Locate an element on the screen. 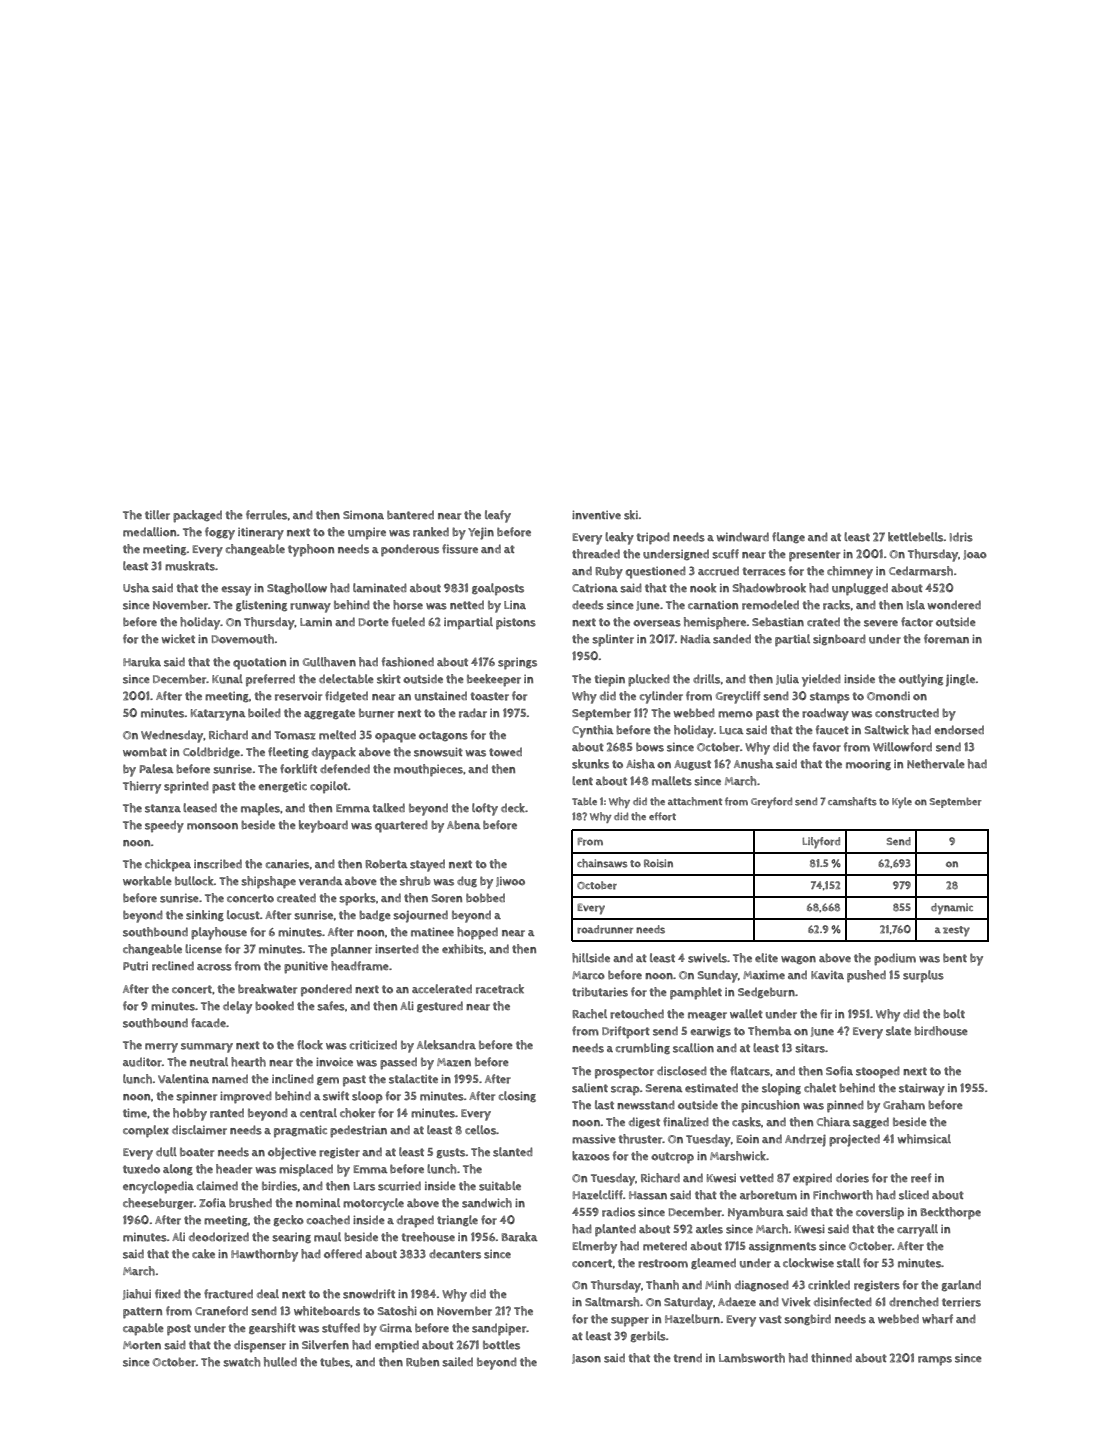 This screenshot has height=1438, width=1111. Catriona is located at coordinates (595, 588).
